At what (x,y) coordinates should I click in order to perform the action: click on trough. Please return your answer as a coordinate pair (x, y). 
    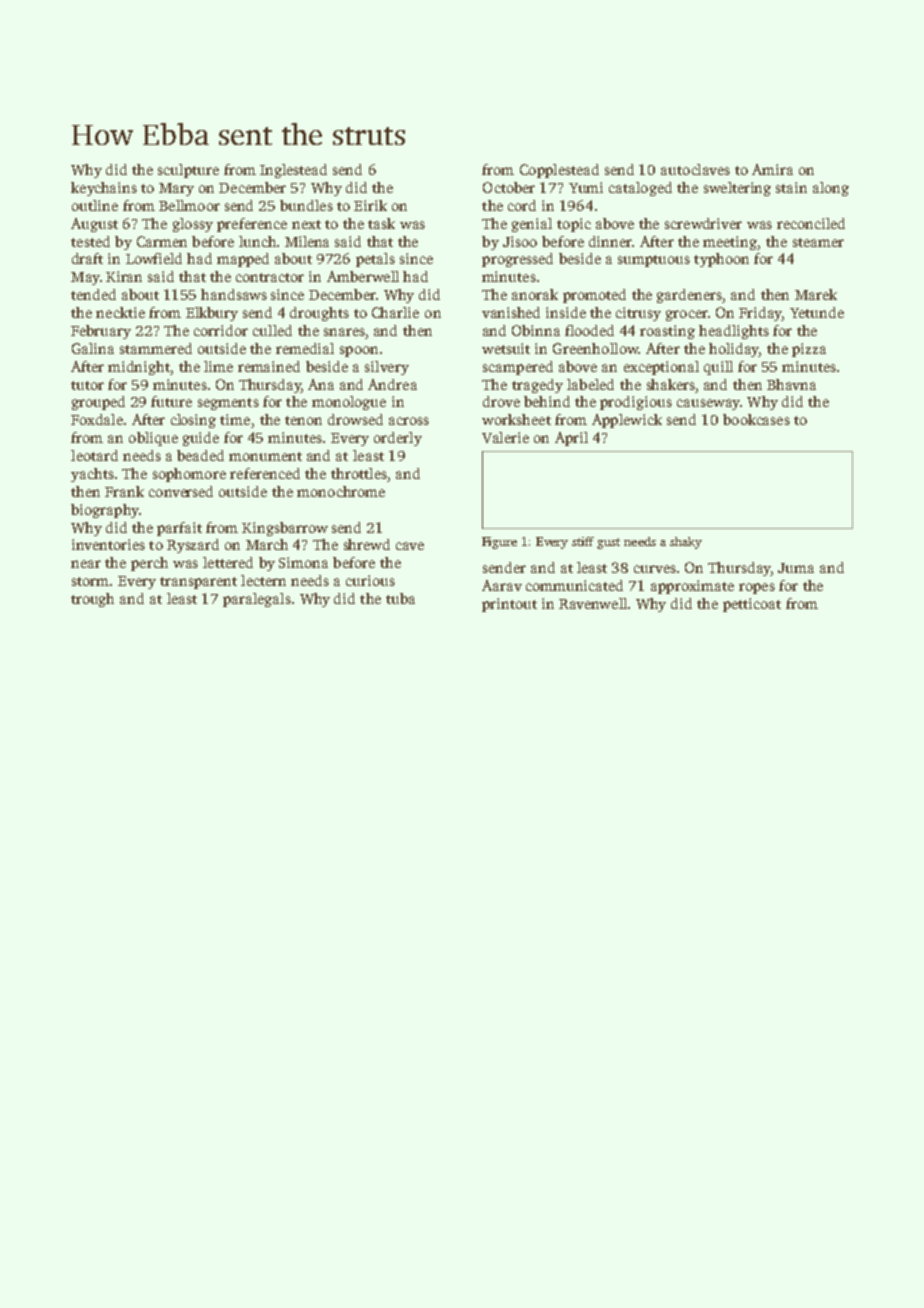
    Looking at the image, I should click on (92, 600).
